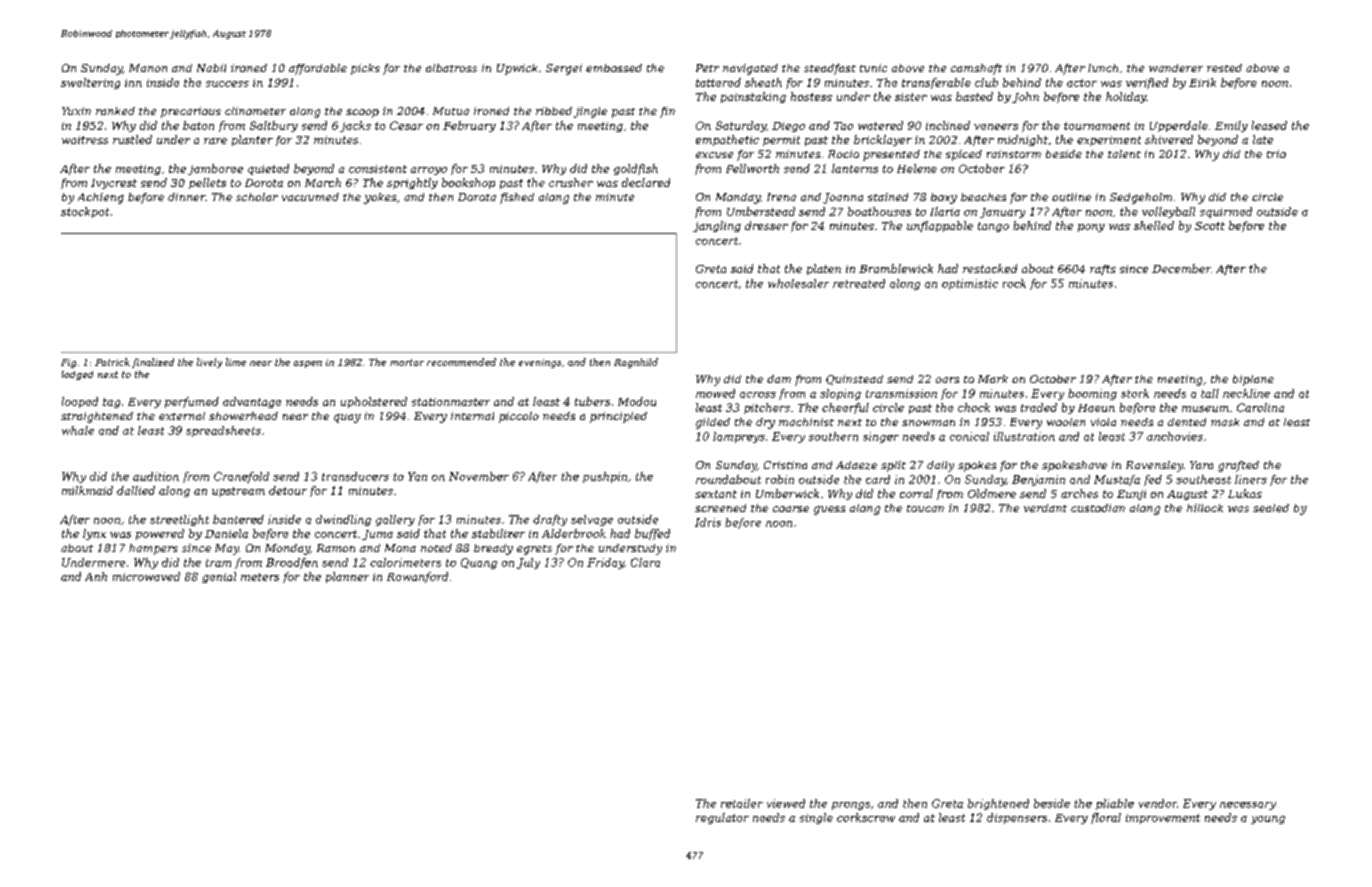 The width and height of the page is (1372, 887). I want to click on Nabil, so click(211, 68).
